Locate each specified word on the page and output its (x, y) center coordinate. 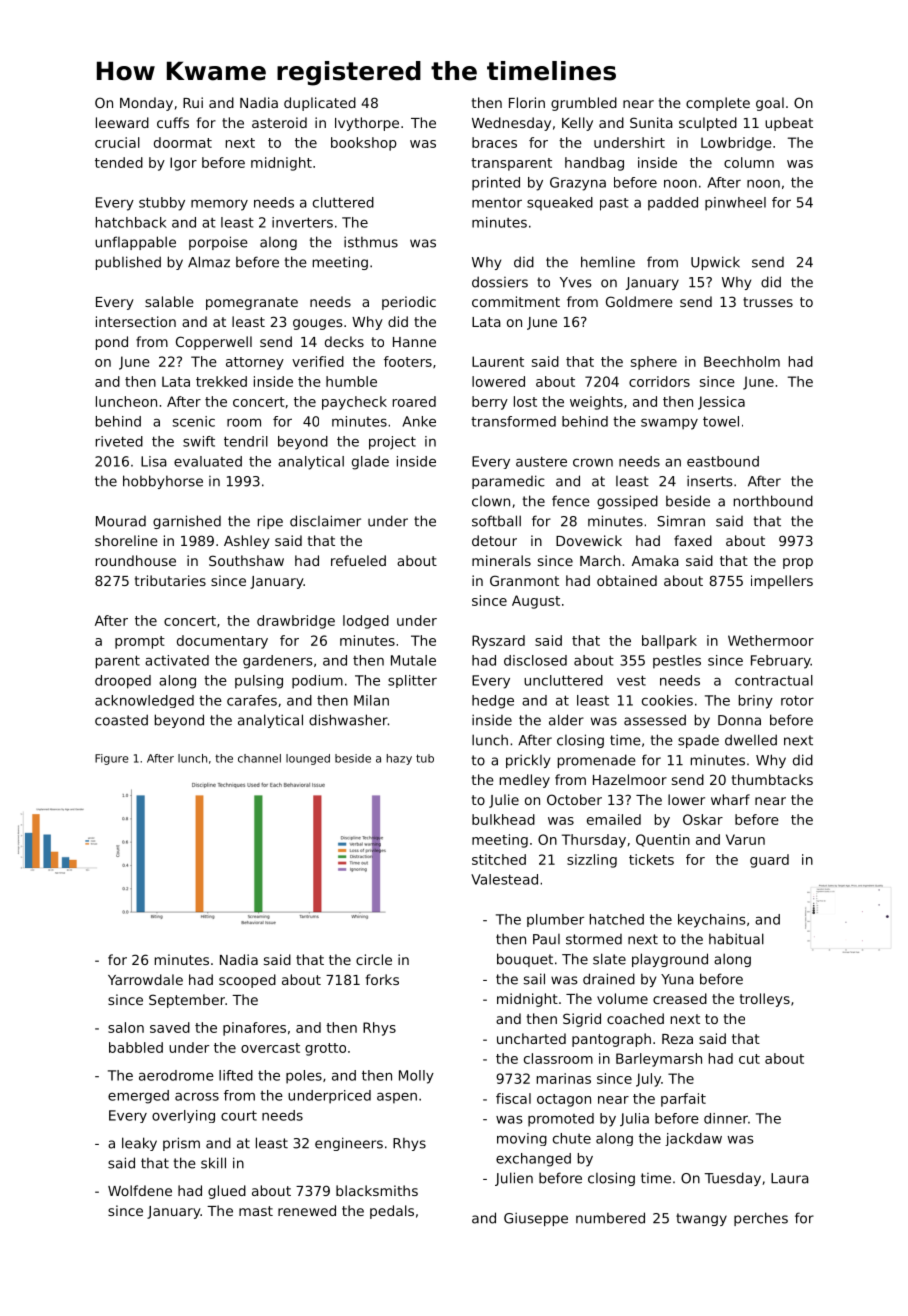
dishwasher (348, 720)
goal (770, 104)
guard (769, 861)
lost (525, 401)
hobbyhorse (163, 482)
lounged (308, 759)
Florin (527, 102)
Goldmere (639, 301)
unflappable (135, 243)
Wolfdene (140, 1190)
